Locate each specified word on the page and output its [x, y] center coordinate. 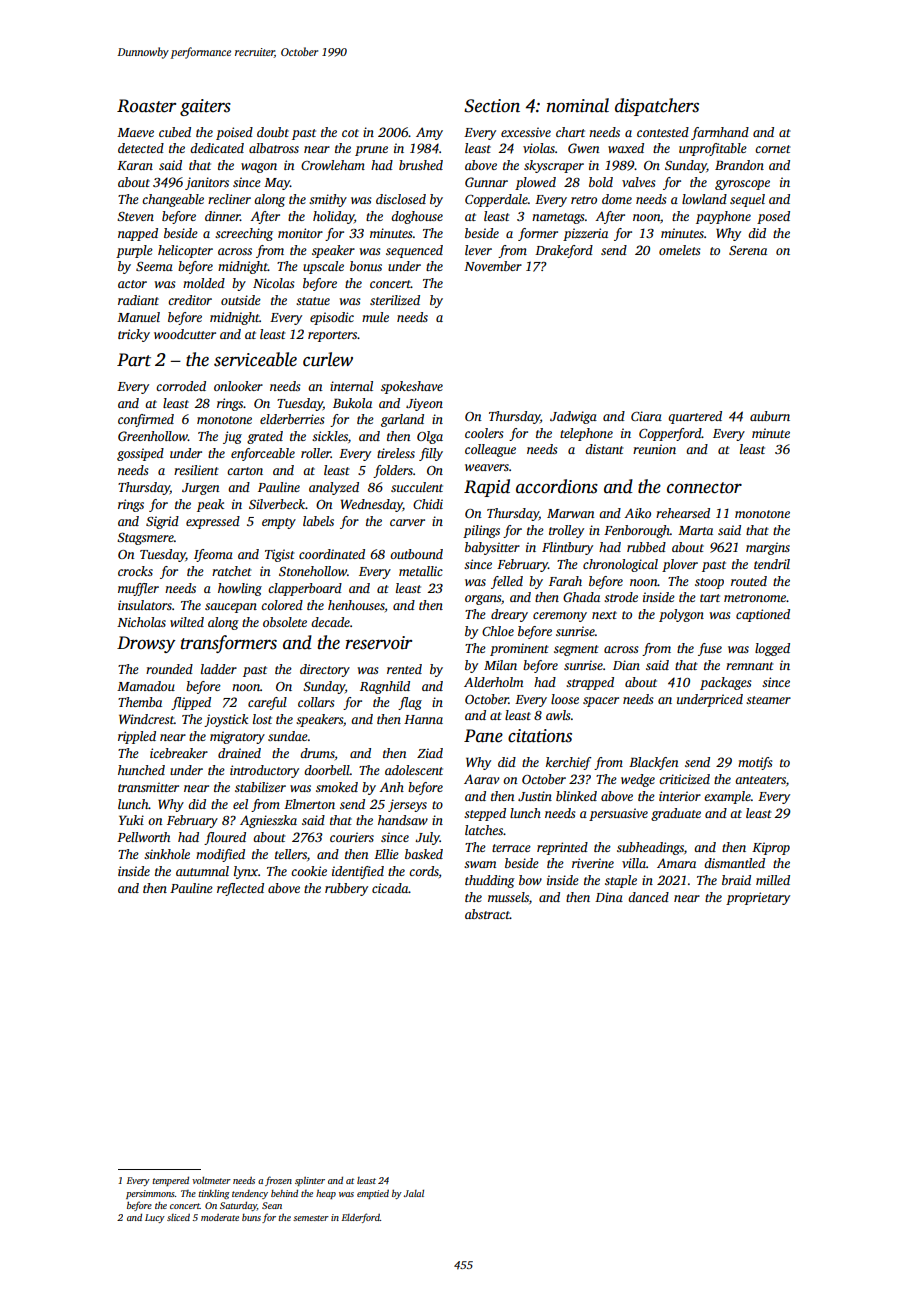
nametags [558, 218]
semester [311, 1218]
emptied [373, 1194]
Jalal [414, 1193]
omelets [679, 250]
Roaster [146, 106]
